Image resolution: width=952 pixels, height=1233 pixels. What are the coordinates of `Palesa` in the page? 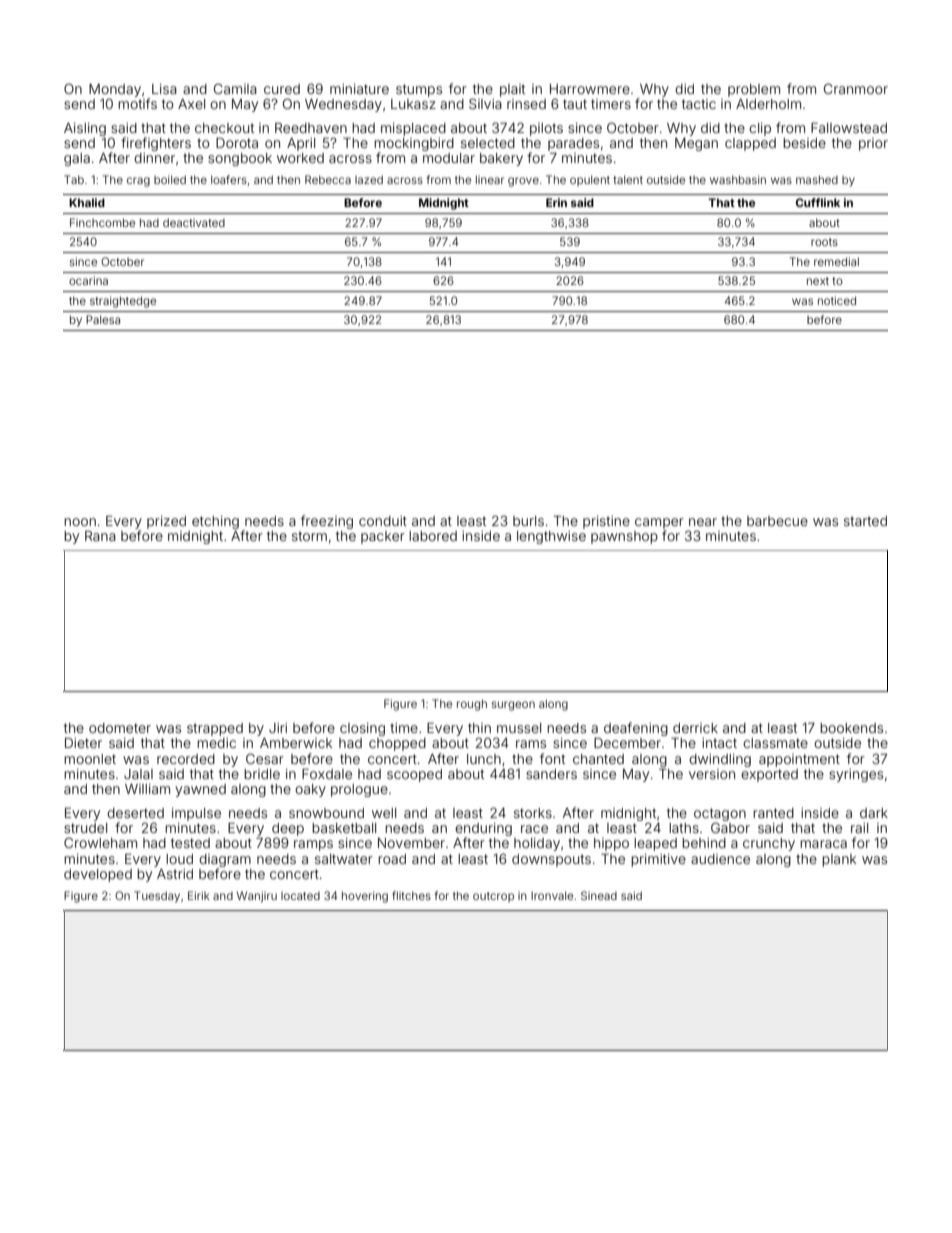 It's located at (103, 319).
